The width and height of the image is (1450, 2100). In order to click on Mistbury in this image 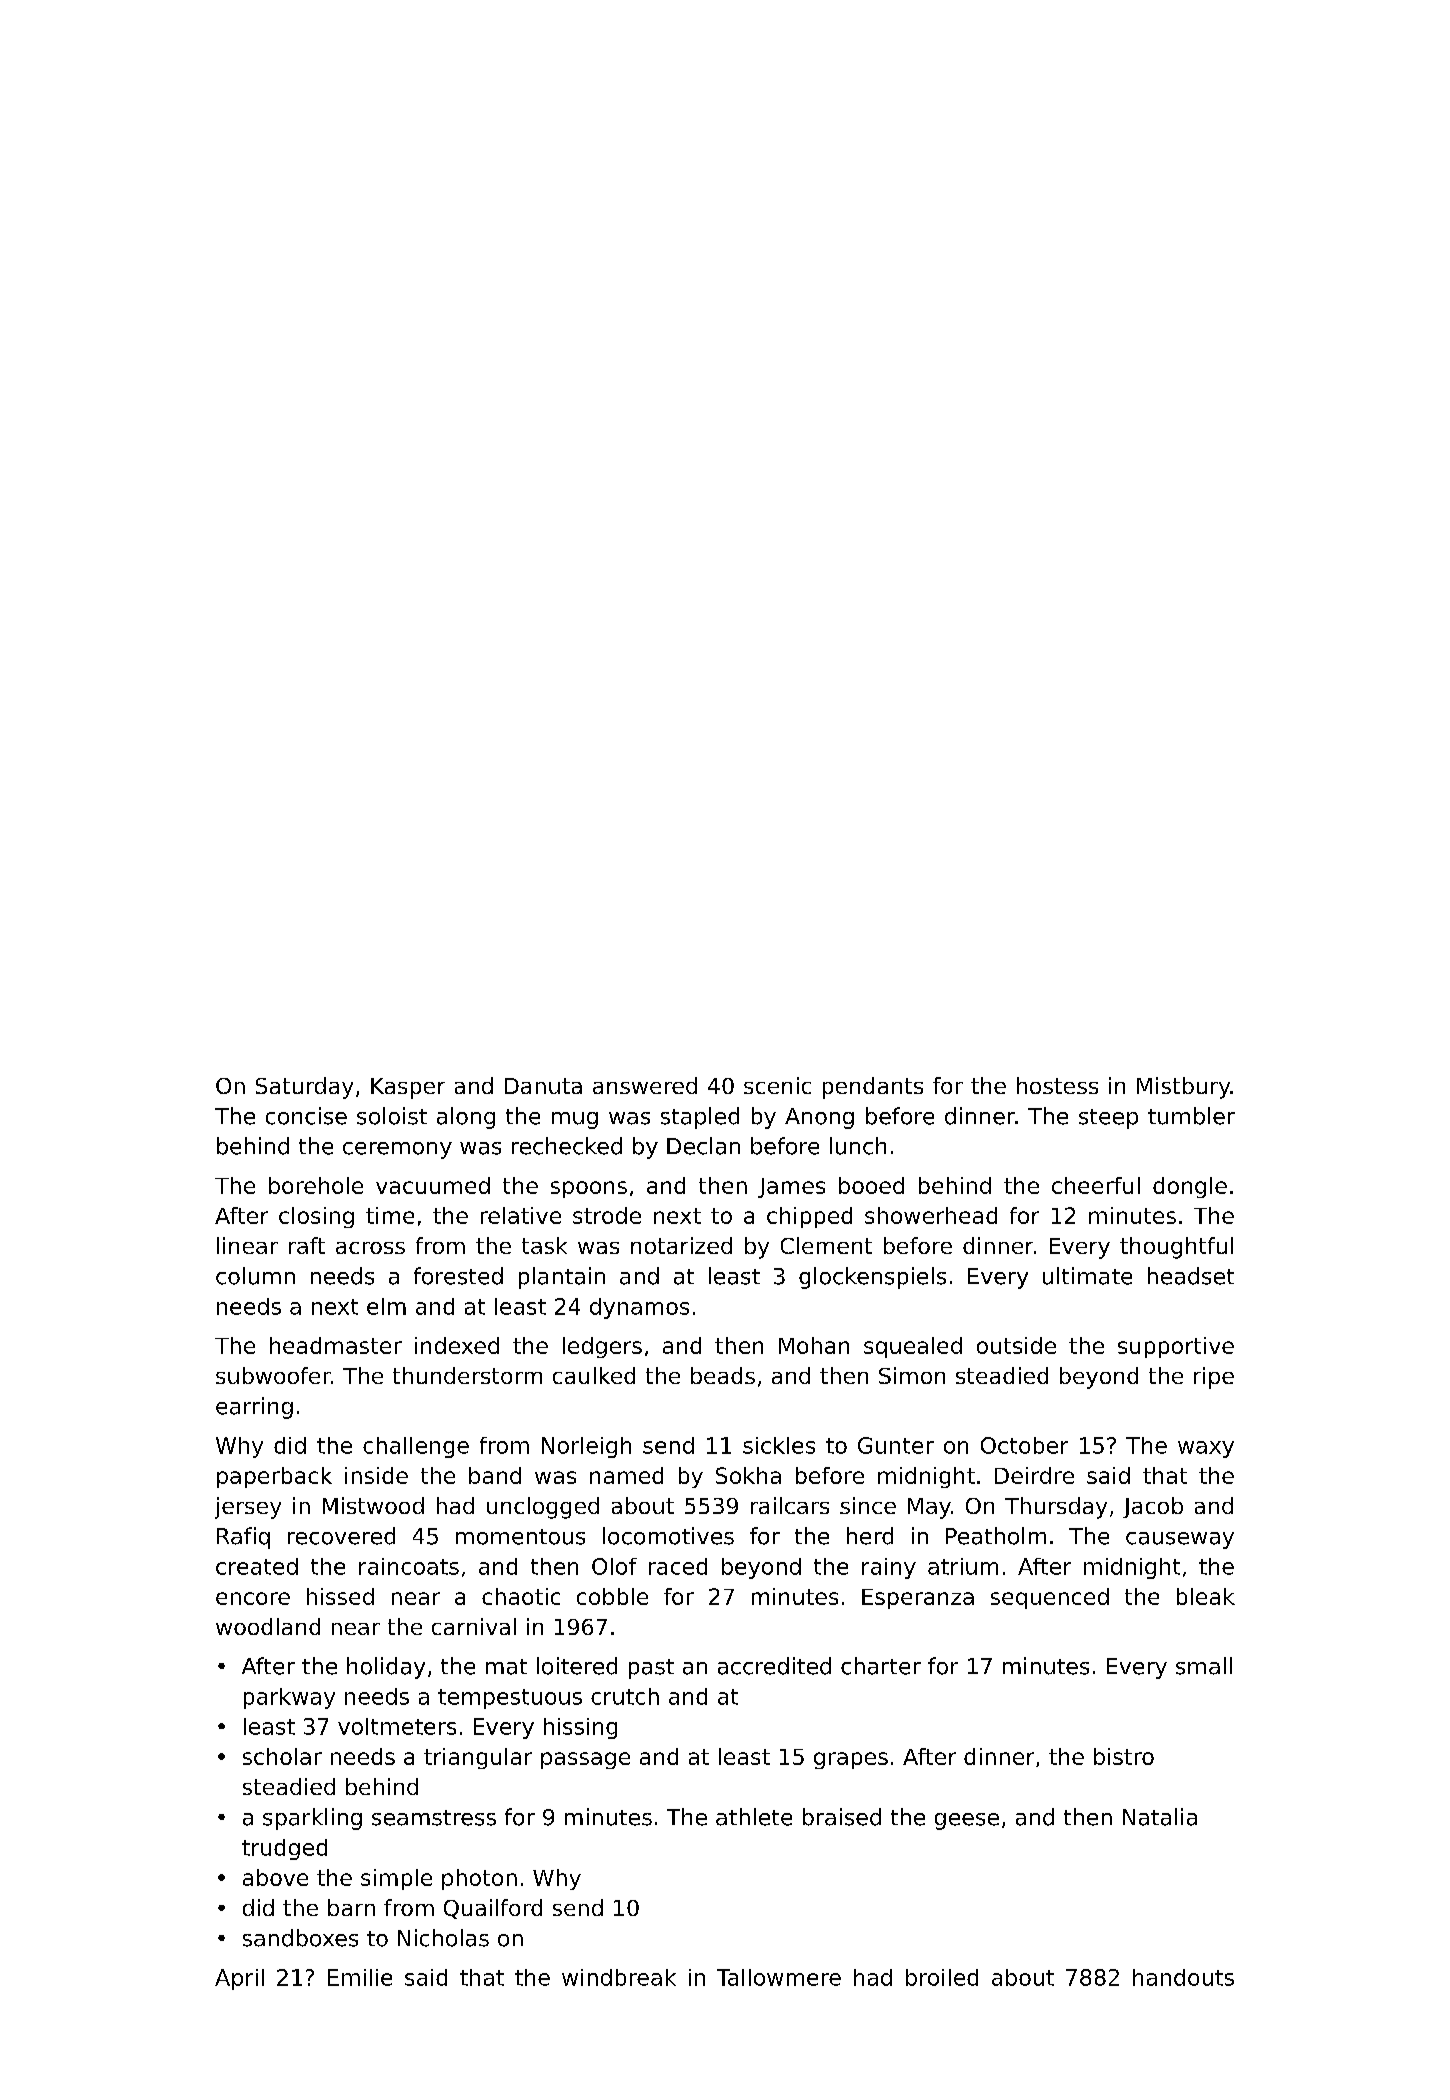, I will do `click(1183, 1088)`.
